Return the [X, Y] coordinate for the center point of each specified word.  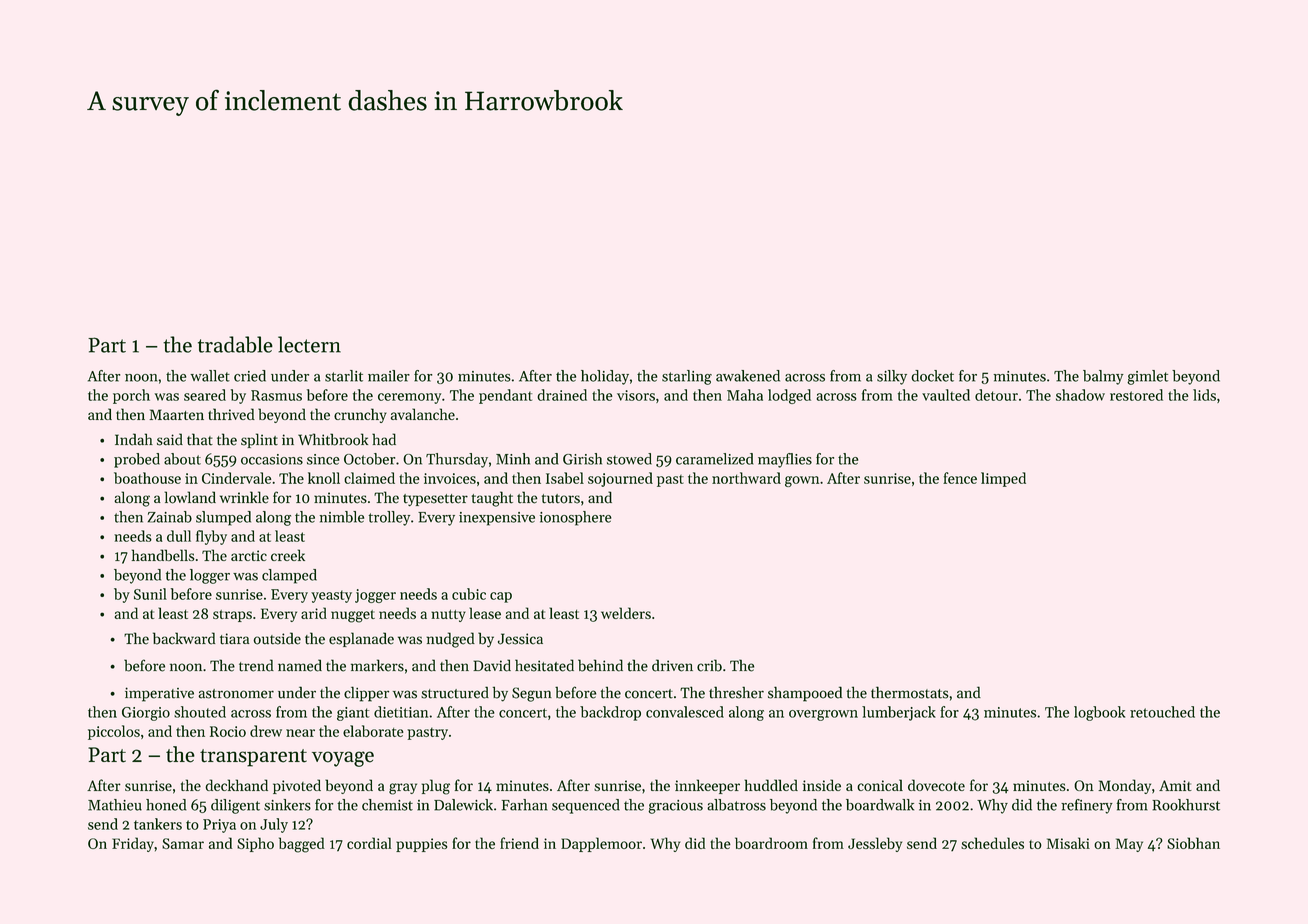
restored [1136, 395]
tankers [158, 824]
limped [1003, 479]
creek [288, 555]
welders [626, 613]
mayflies [785, 460]
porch [131, 396]
